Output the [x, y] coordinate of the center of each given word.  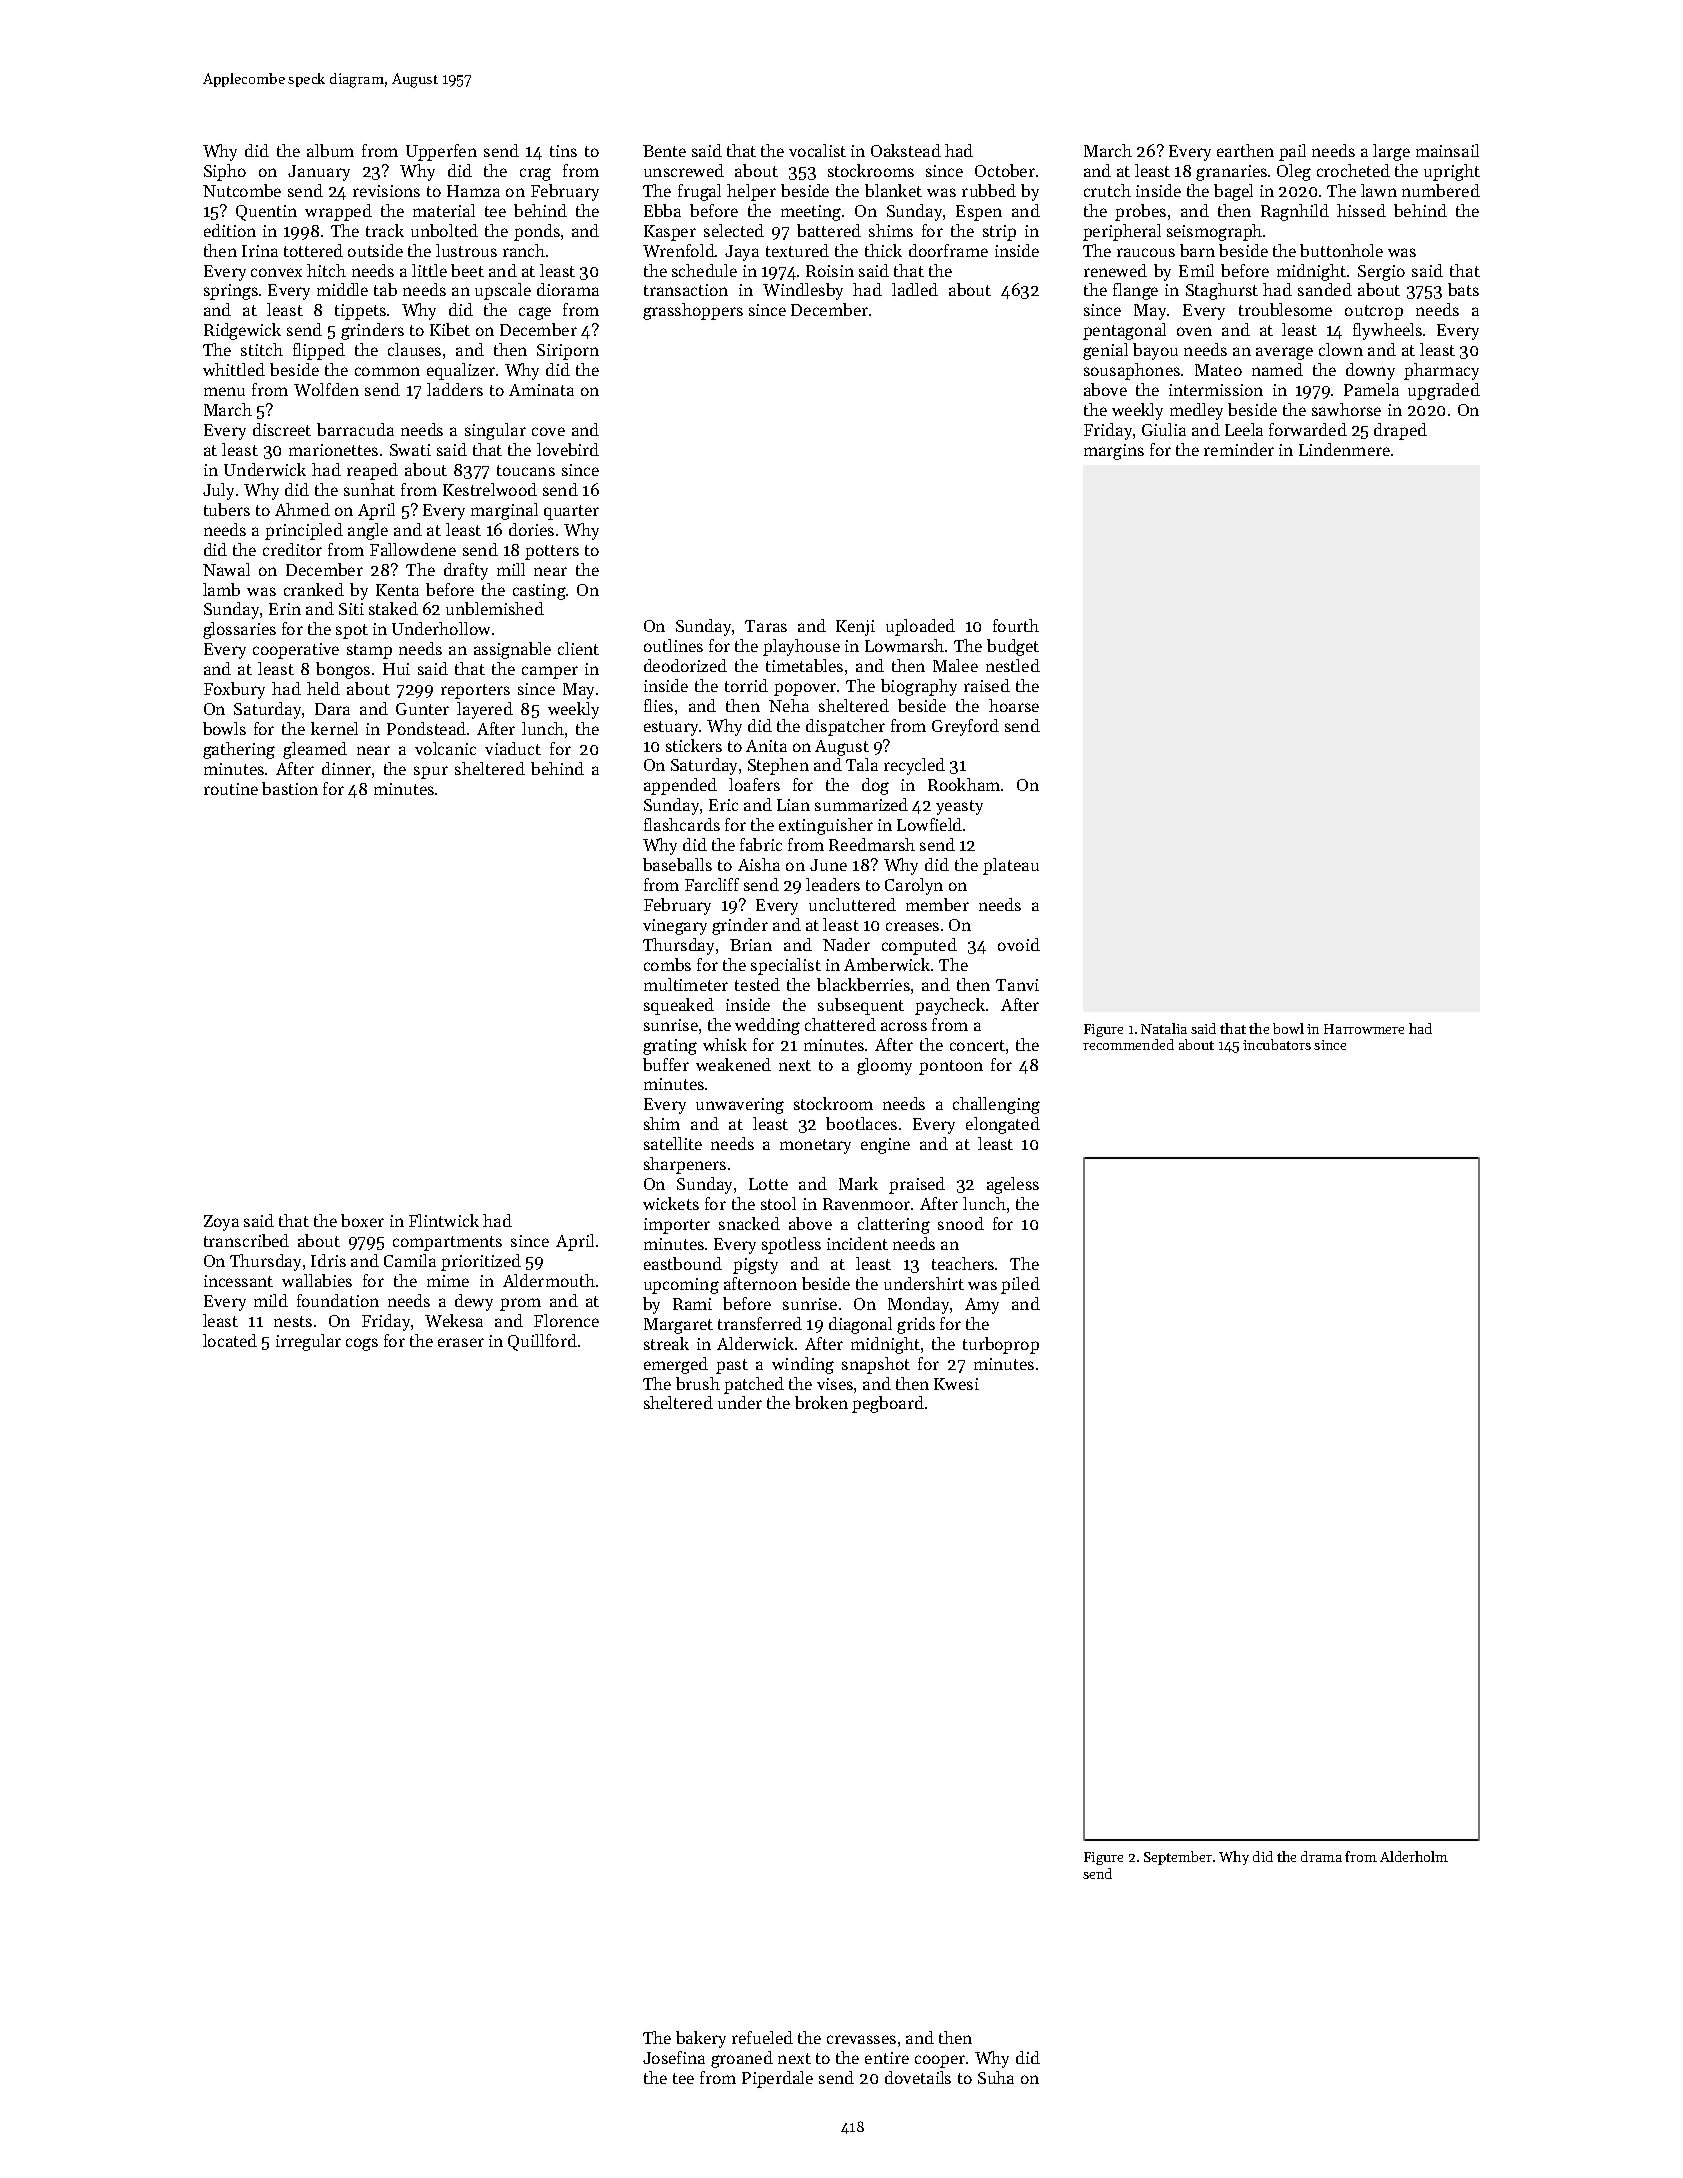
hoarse [1014, 705]
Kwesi [956, 1384]
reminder [1239, 449]
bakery [701, 2039]
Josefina [674, 2057]
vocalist [817, 150]
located [230, 1340]
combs [667, 964]
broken [821, 1402]
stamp [369, 651]
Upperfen [441, 152]
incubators [1277, 1044]
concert [977, 1045]
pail [1292, 152]
